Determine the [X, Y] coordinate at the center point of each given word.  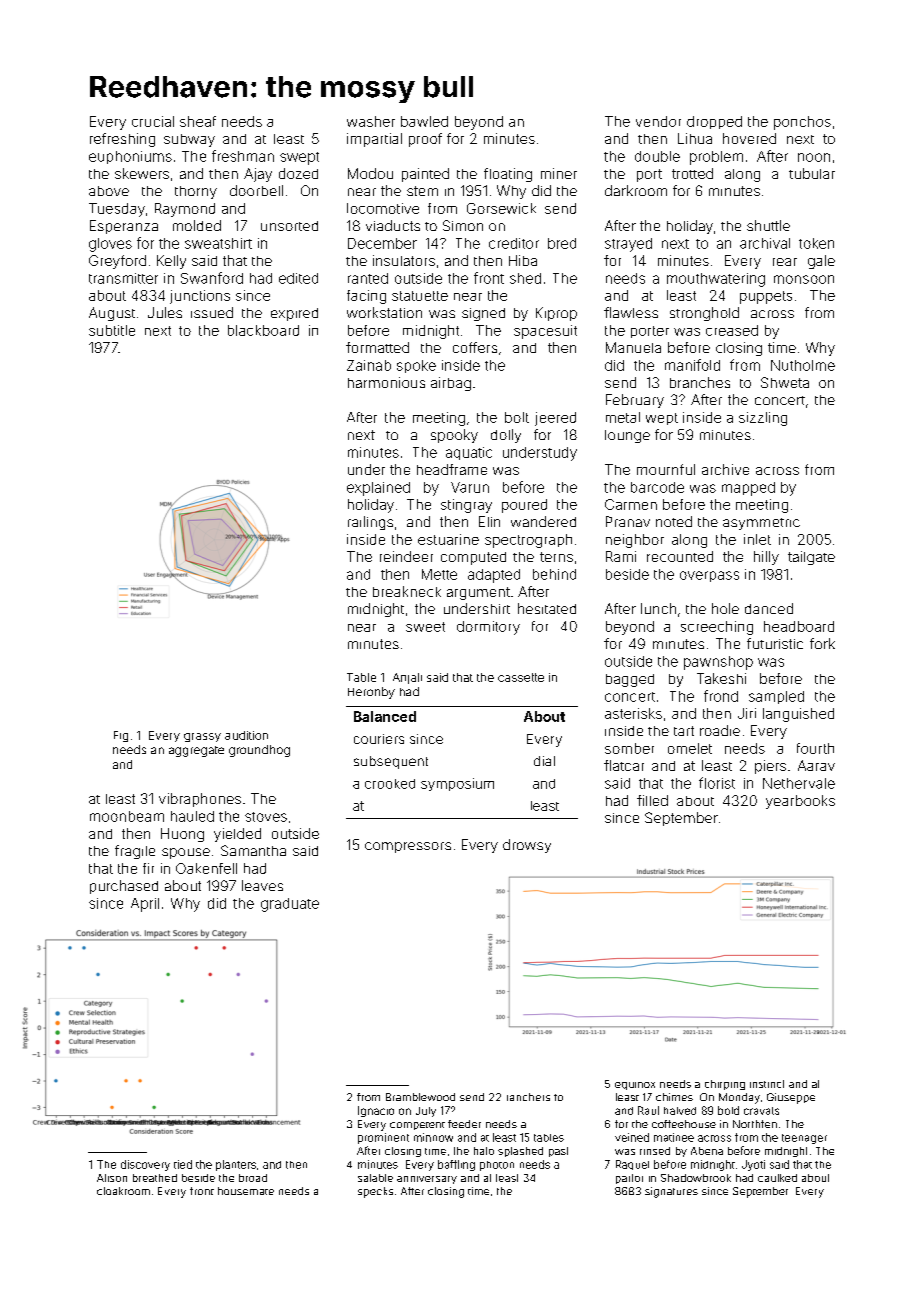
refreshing [122, 140]
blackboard [263, 330]
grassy [202, 737]
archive [725, 469]
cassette [521, 677]
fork [822, 643]
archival [765, 243]
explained [378, 489]
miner [559, 173]
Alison [112, 1178]
